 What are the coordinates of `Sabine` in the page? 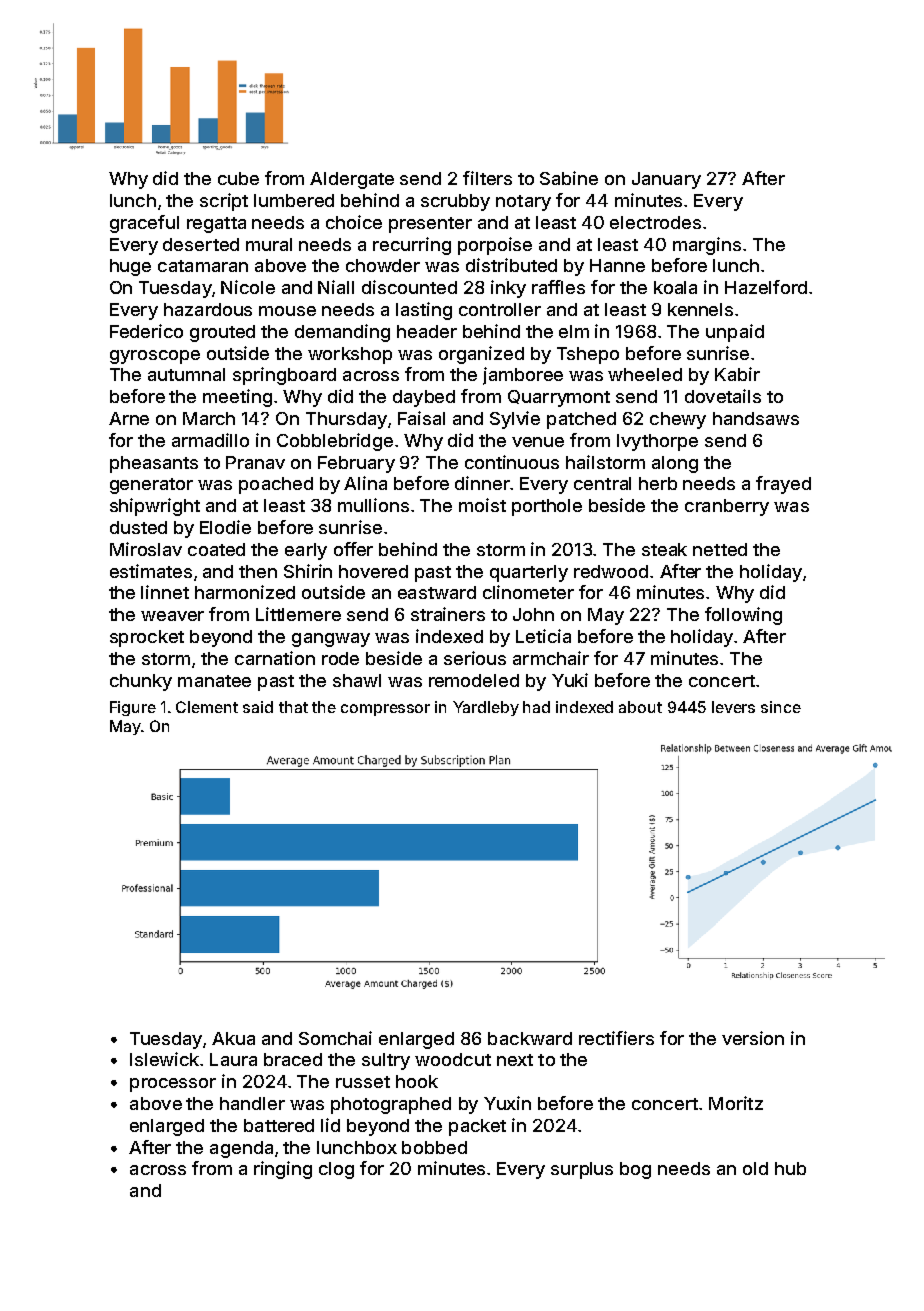 It's located at (569, 178).
